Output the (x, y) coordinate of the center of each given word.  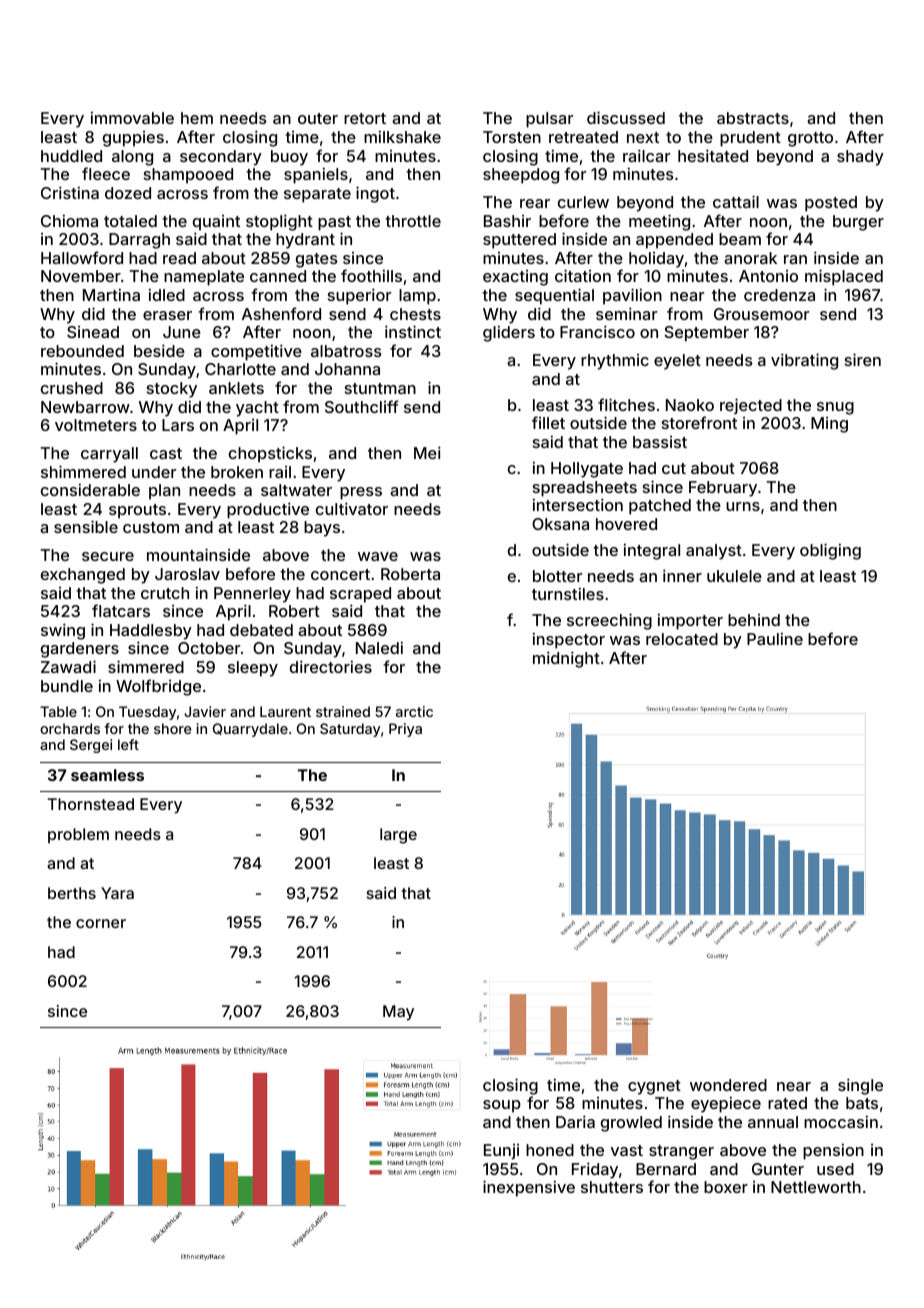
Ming (829, 425)
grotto (810, 139)
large (398, 836)
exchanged (83, 576)
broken (237, 472)
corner (101, 923)
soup (502, 1106)
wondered (728, 1085)
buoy (289, 158)
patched (660, 507)
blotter (557, 576)
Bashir (507, 221)
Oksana (560, 524)
